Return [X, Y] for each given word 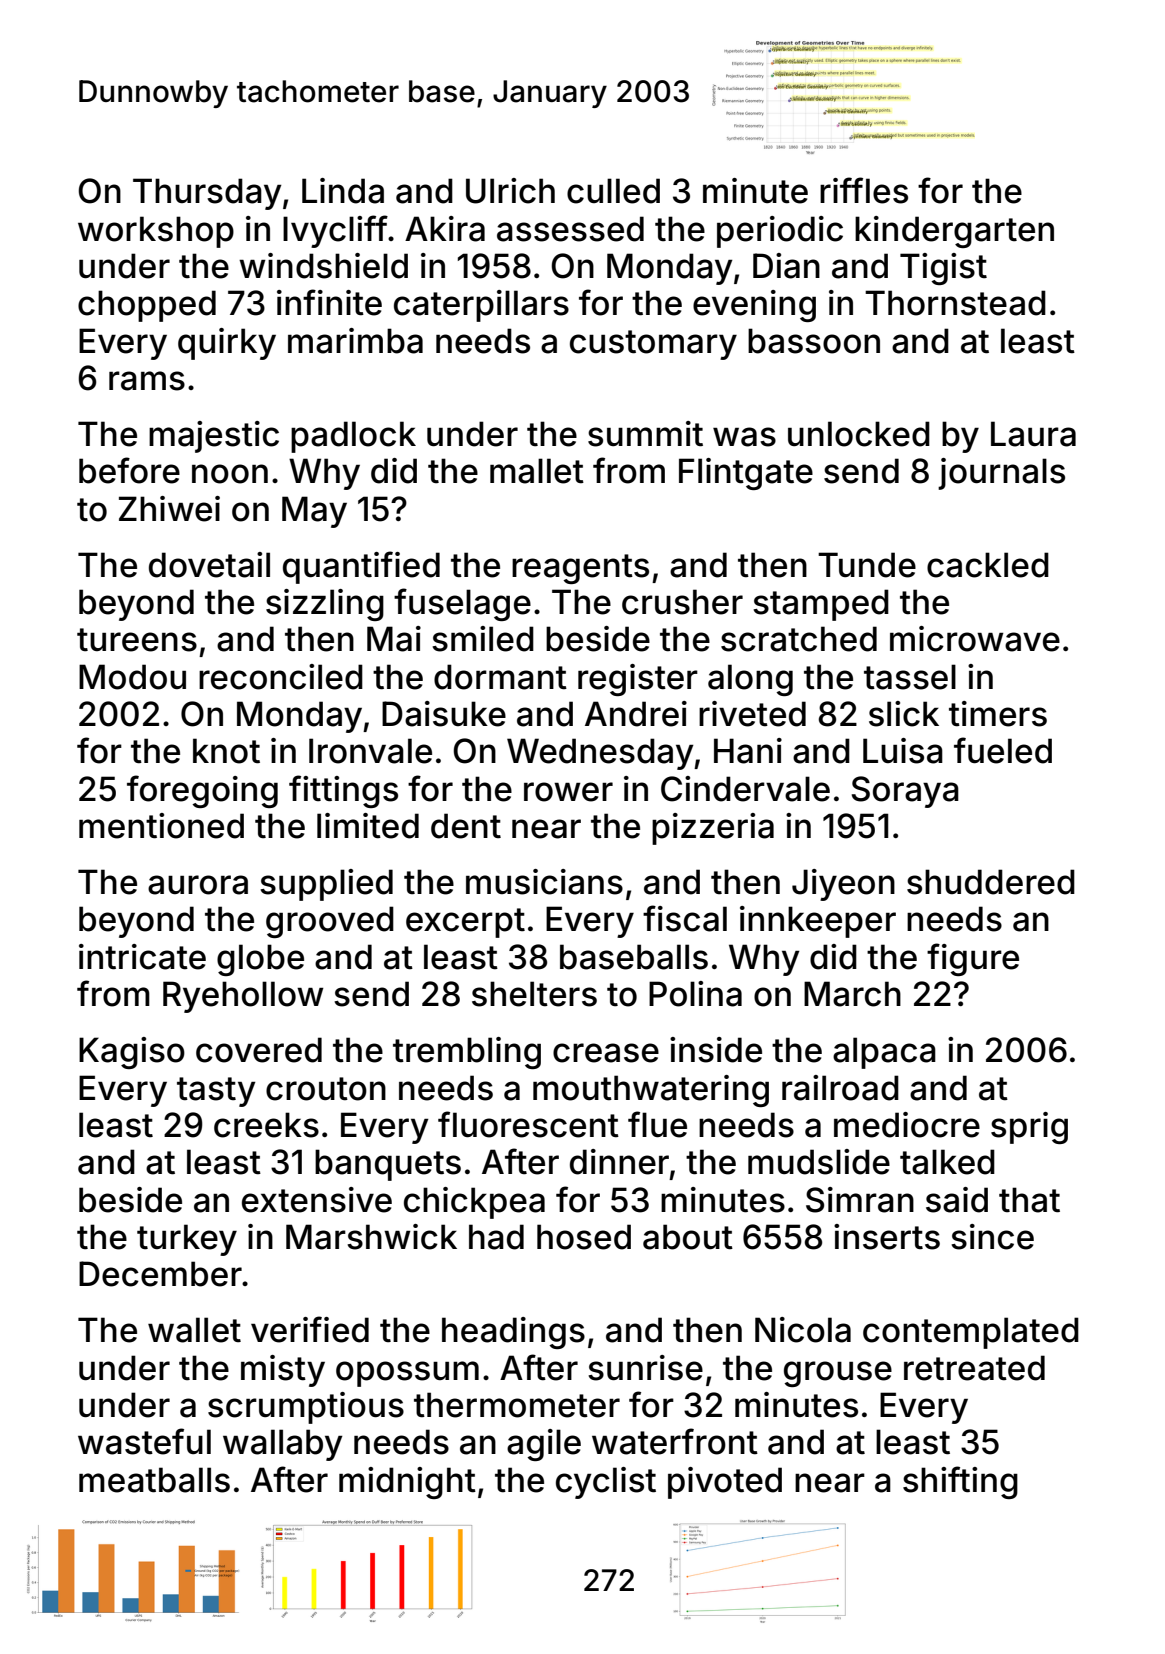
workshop [156, 232]
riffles [864, 190]
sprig [1029, 1128]
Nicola [803, 1330]
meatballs [154, 1480]
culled [613, 191]
